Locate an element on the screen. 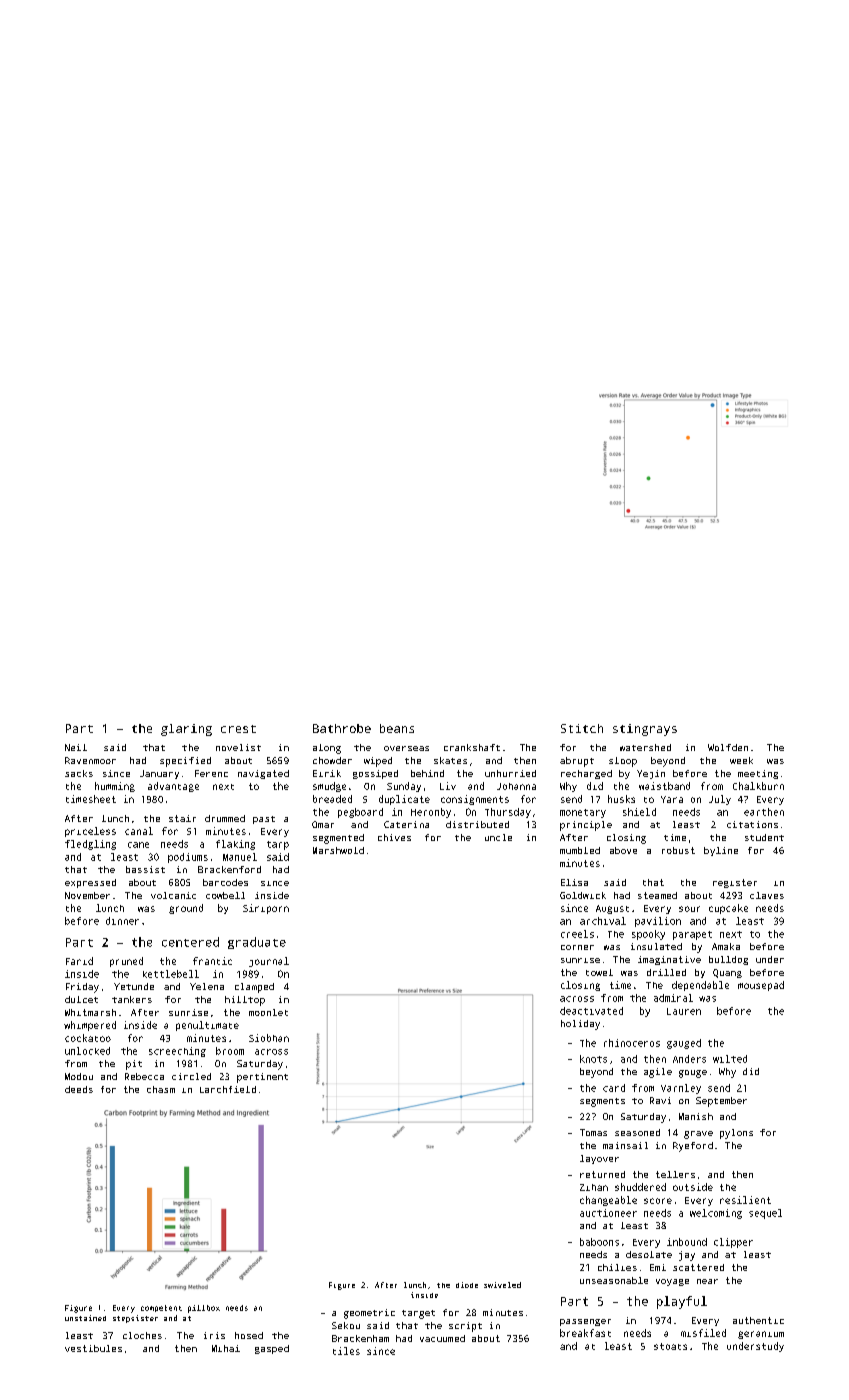 The image size is (849, 1400). wilted is located at coordinates (730, 1059).
